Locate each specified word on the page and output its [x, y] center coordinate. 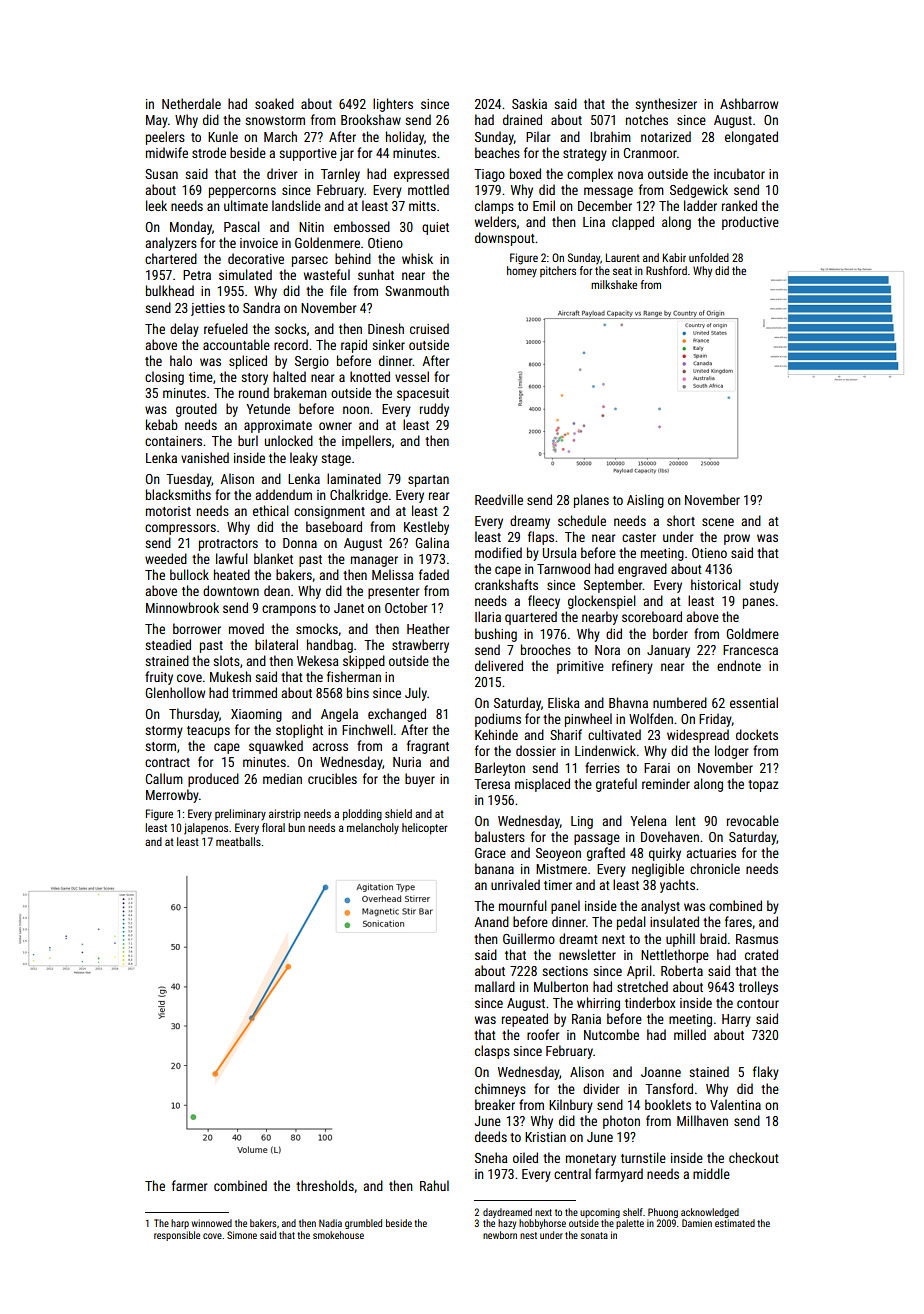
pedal [631, 923]
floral [273, 827]
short [681, 520]
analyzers [171, 244]
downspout [505, 239]
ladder [700, 205]
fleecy [544, 602]
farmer [189, 1185]
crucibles [332, 778]
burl [248, 440]
